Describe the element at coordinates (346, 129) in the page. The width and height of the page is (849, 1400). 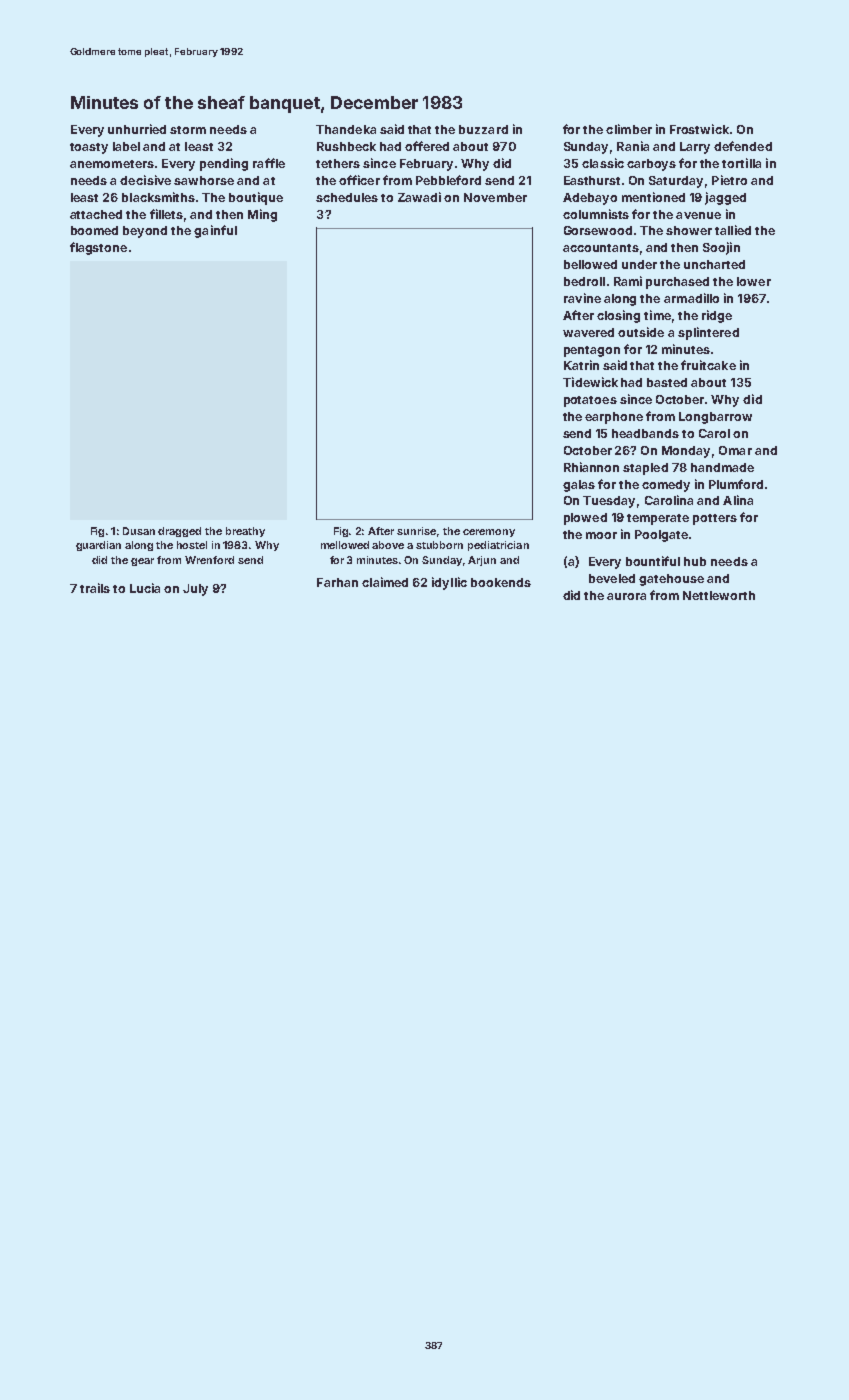
I see `Thandeka` at that location.
